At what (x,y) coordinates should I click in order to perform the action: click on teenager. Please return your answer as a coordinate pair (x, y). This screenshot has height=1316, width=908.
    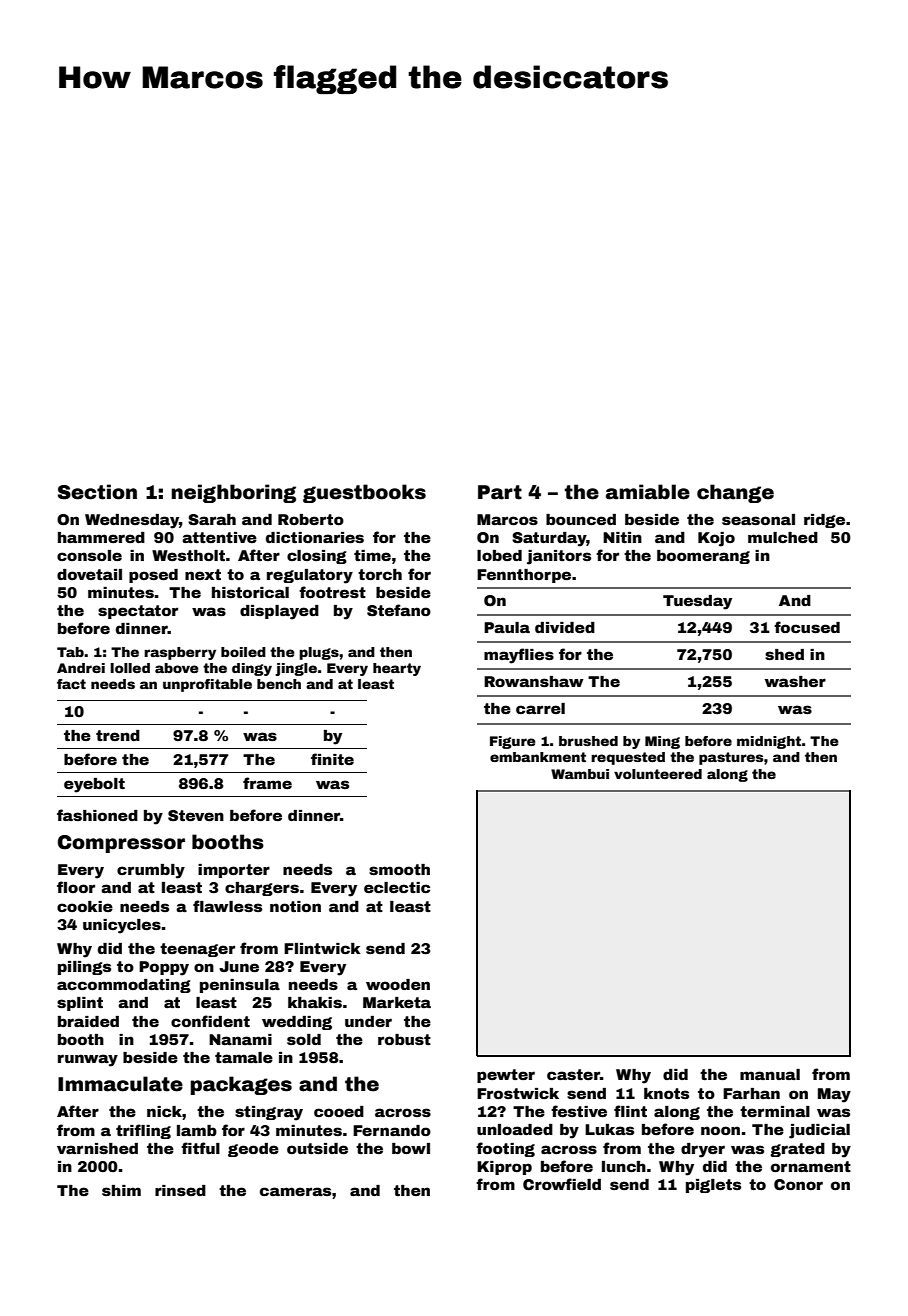
    Looking at the image, I should click on (197, 950).
